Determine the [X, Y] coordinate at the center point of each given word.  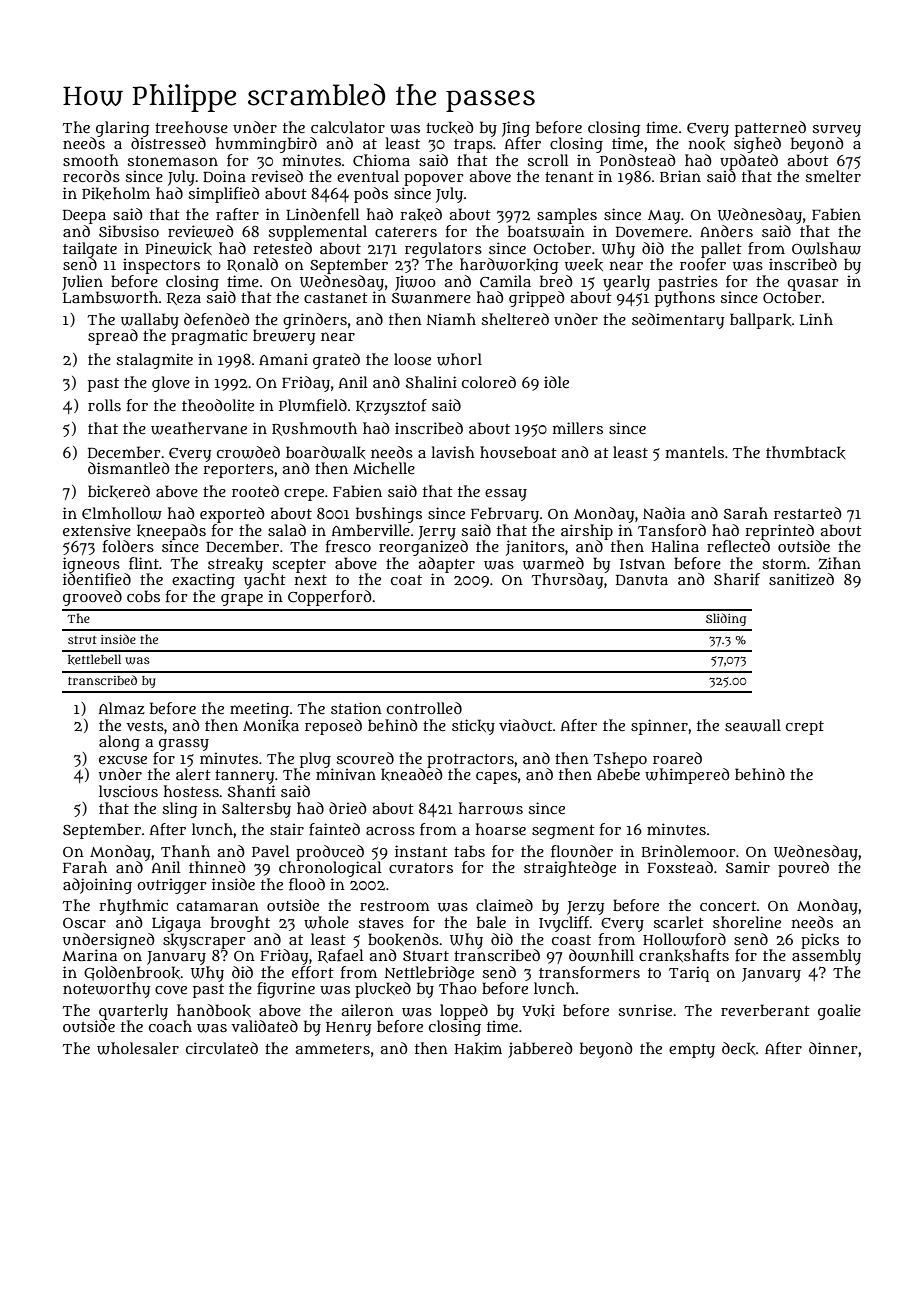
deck [738, 1048]
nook [707, 143]
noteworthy [106, 990]
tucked [450, 127]
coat [406, 580]
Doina [224, 176]
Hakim [478, 1048]
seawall [753, 725]
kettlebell [94, 659]
